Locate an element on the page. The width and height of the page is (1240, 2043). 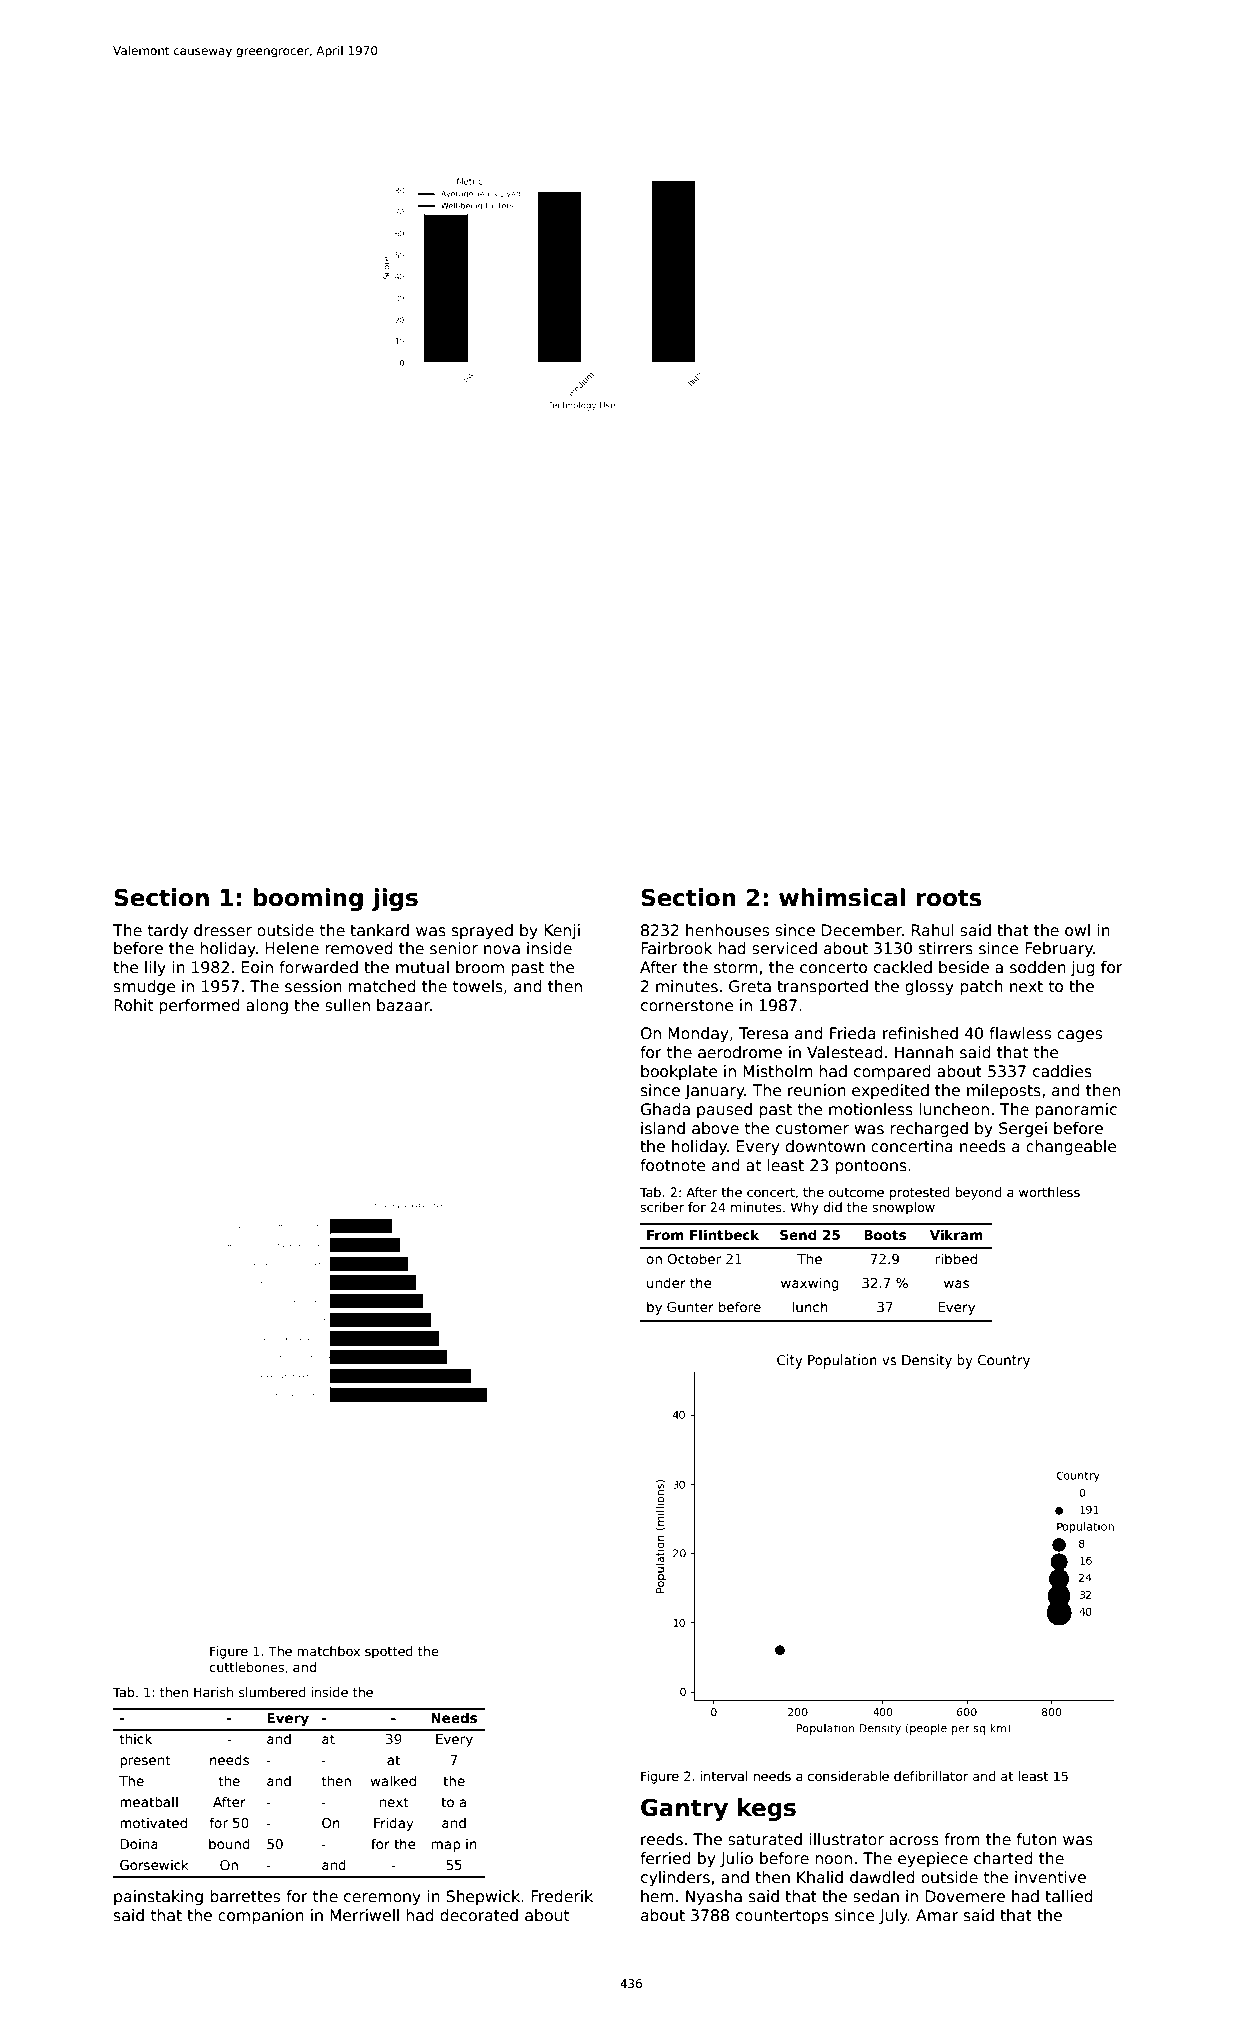
Gantry is located at coordinates (684, 1809).
